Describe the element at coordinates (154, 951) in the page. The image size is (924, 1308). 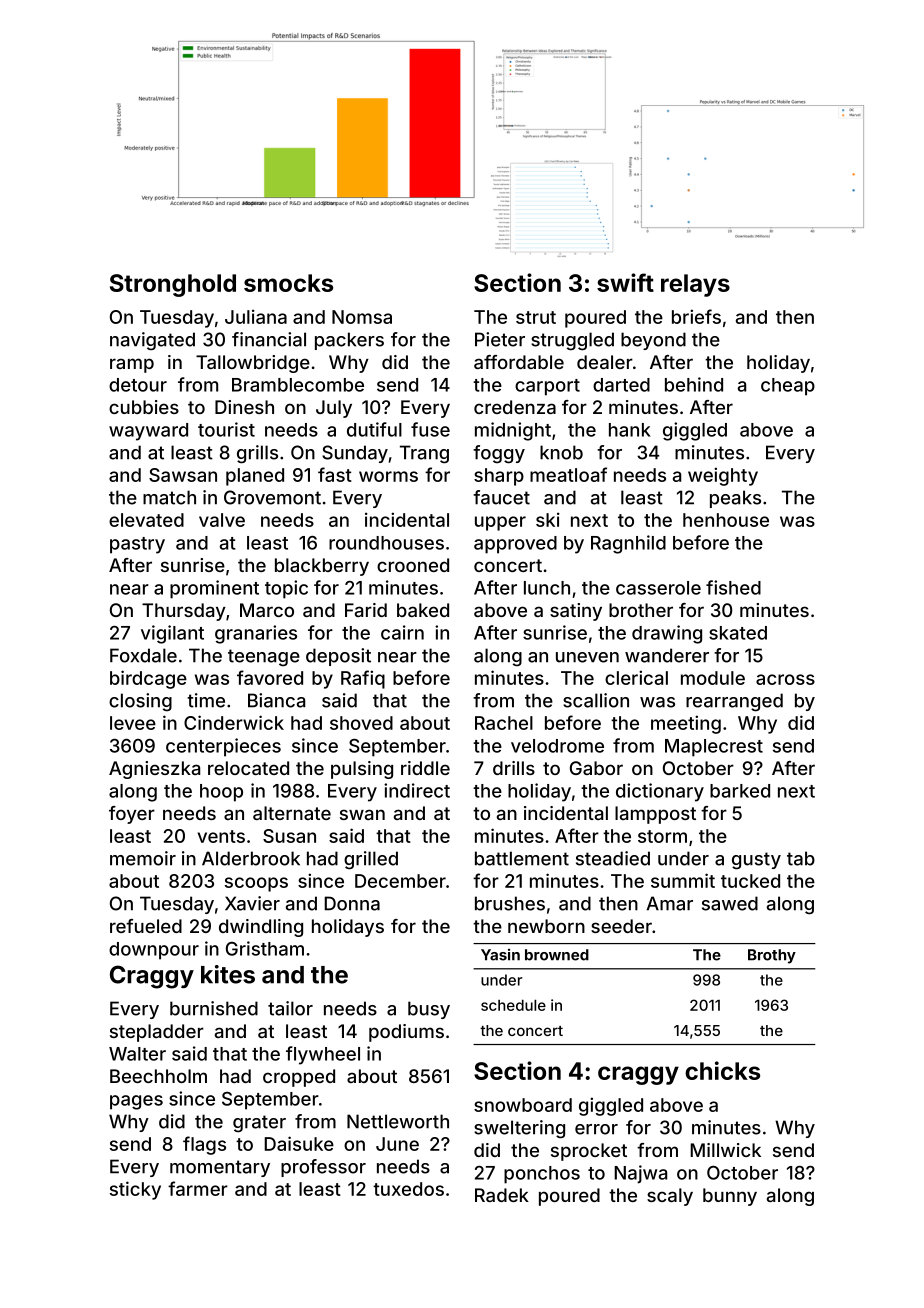
I see `downpour` at that location.
